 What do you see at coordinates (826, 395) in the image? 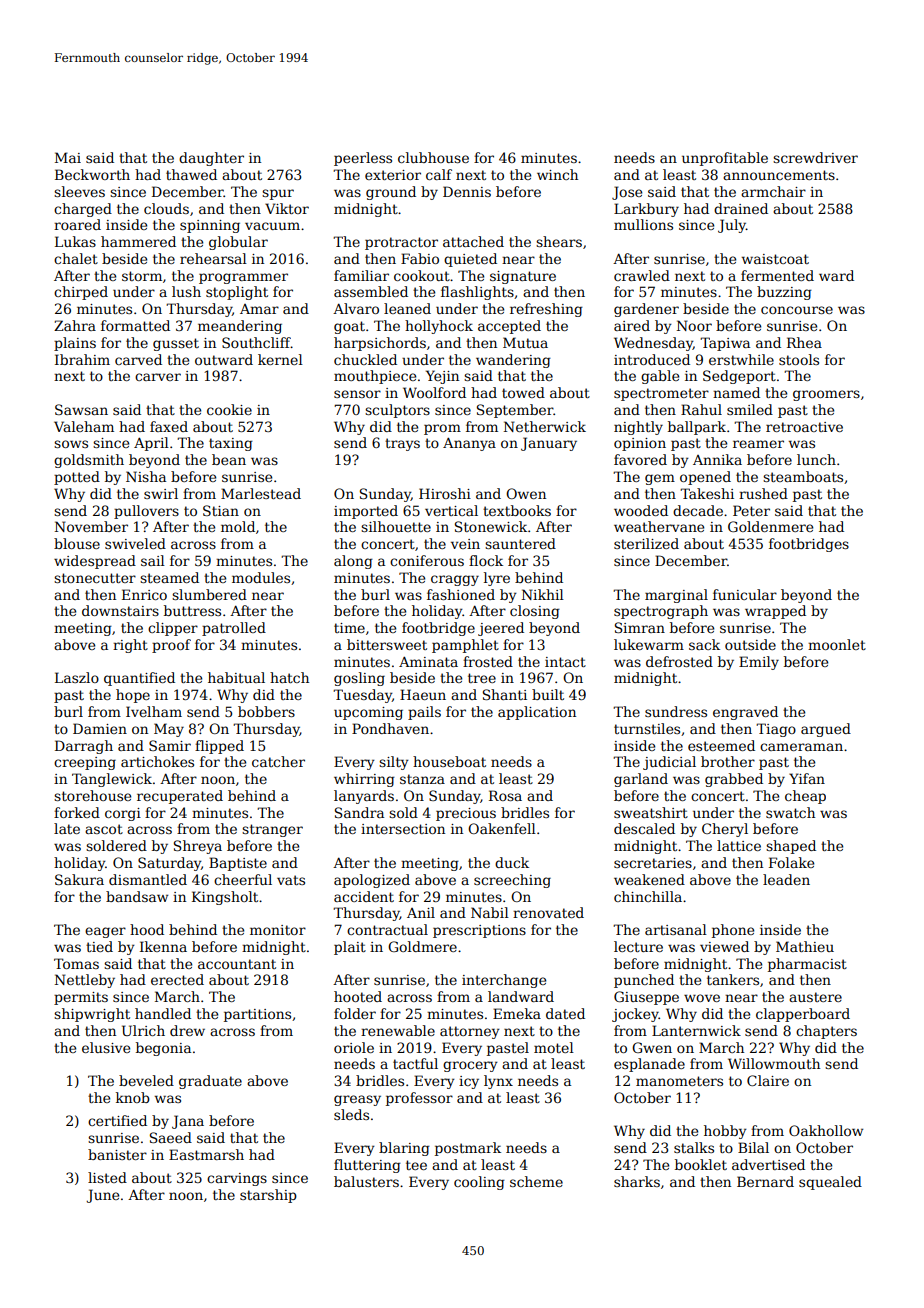
I see `groomers` at bounding box center [826, 395].
